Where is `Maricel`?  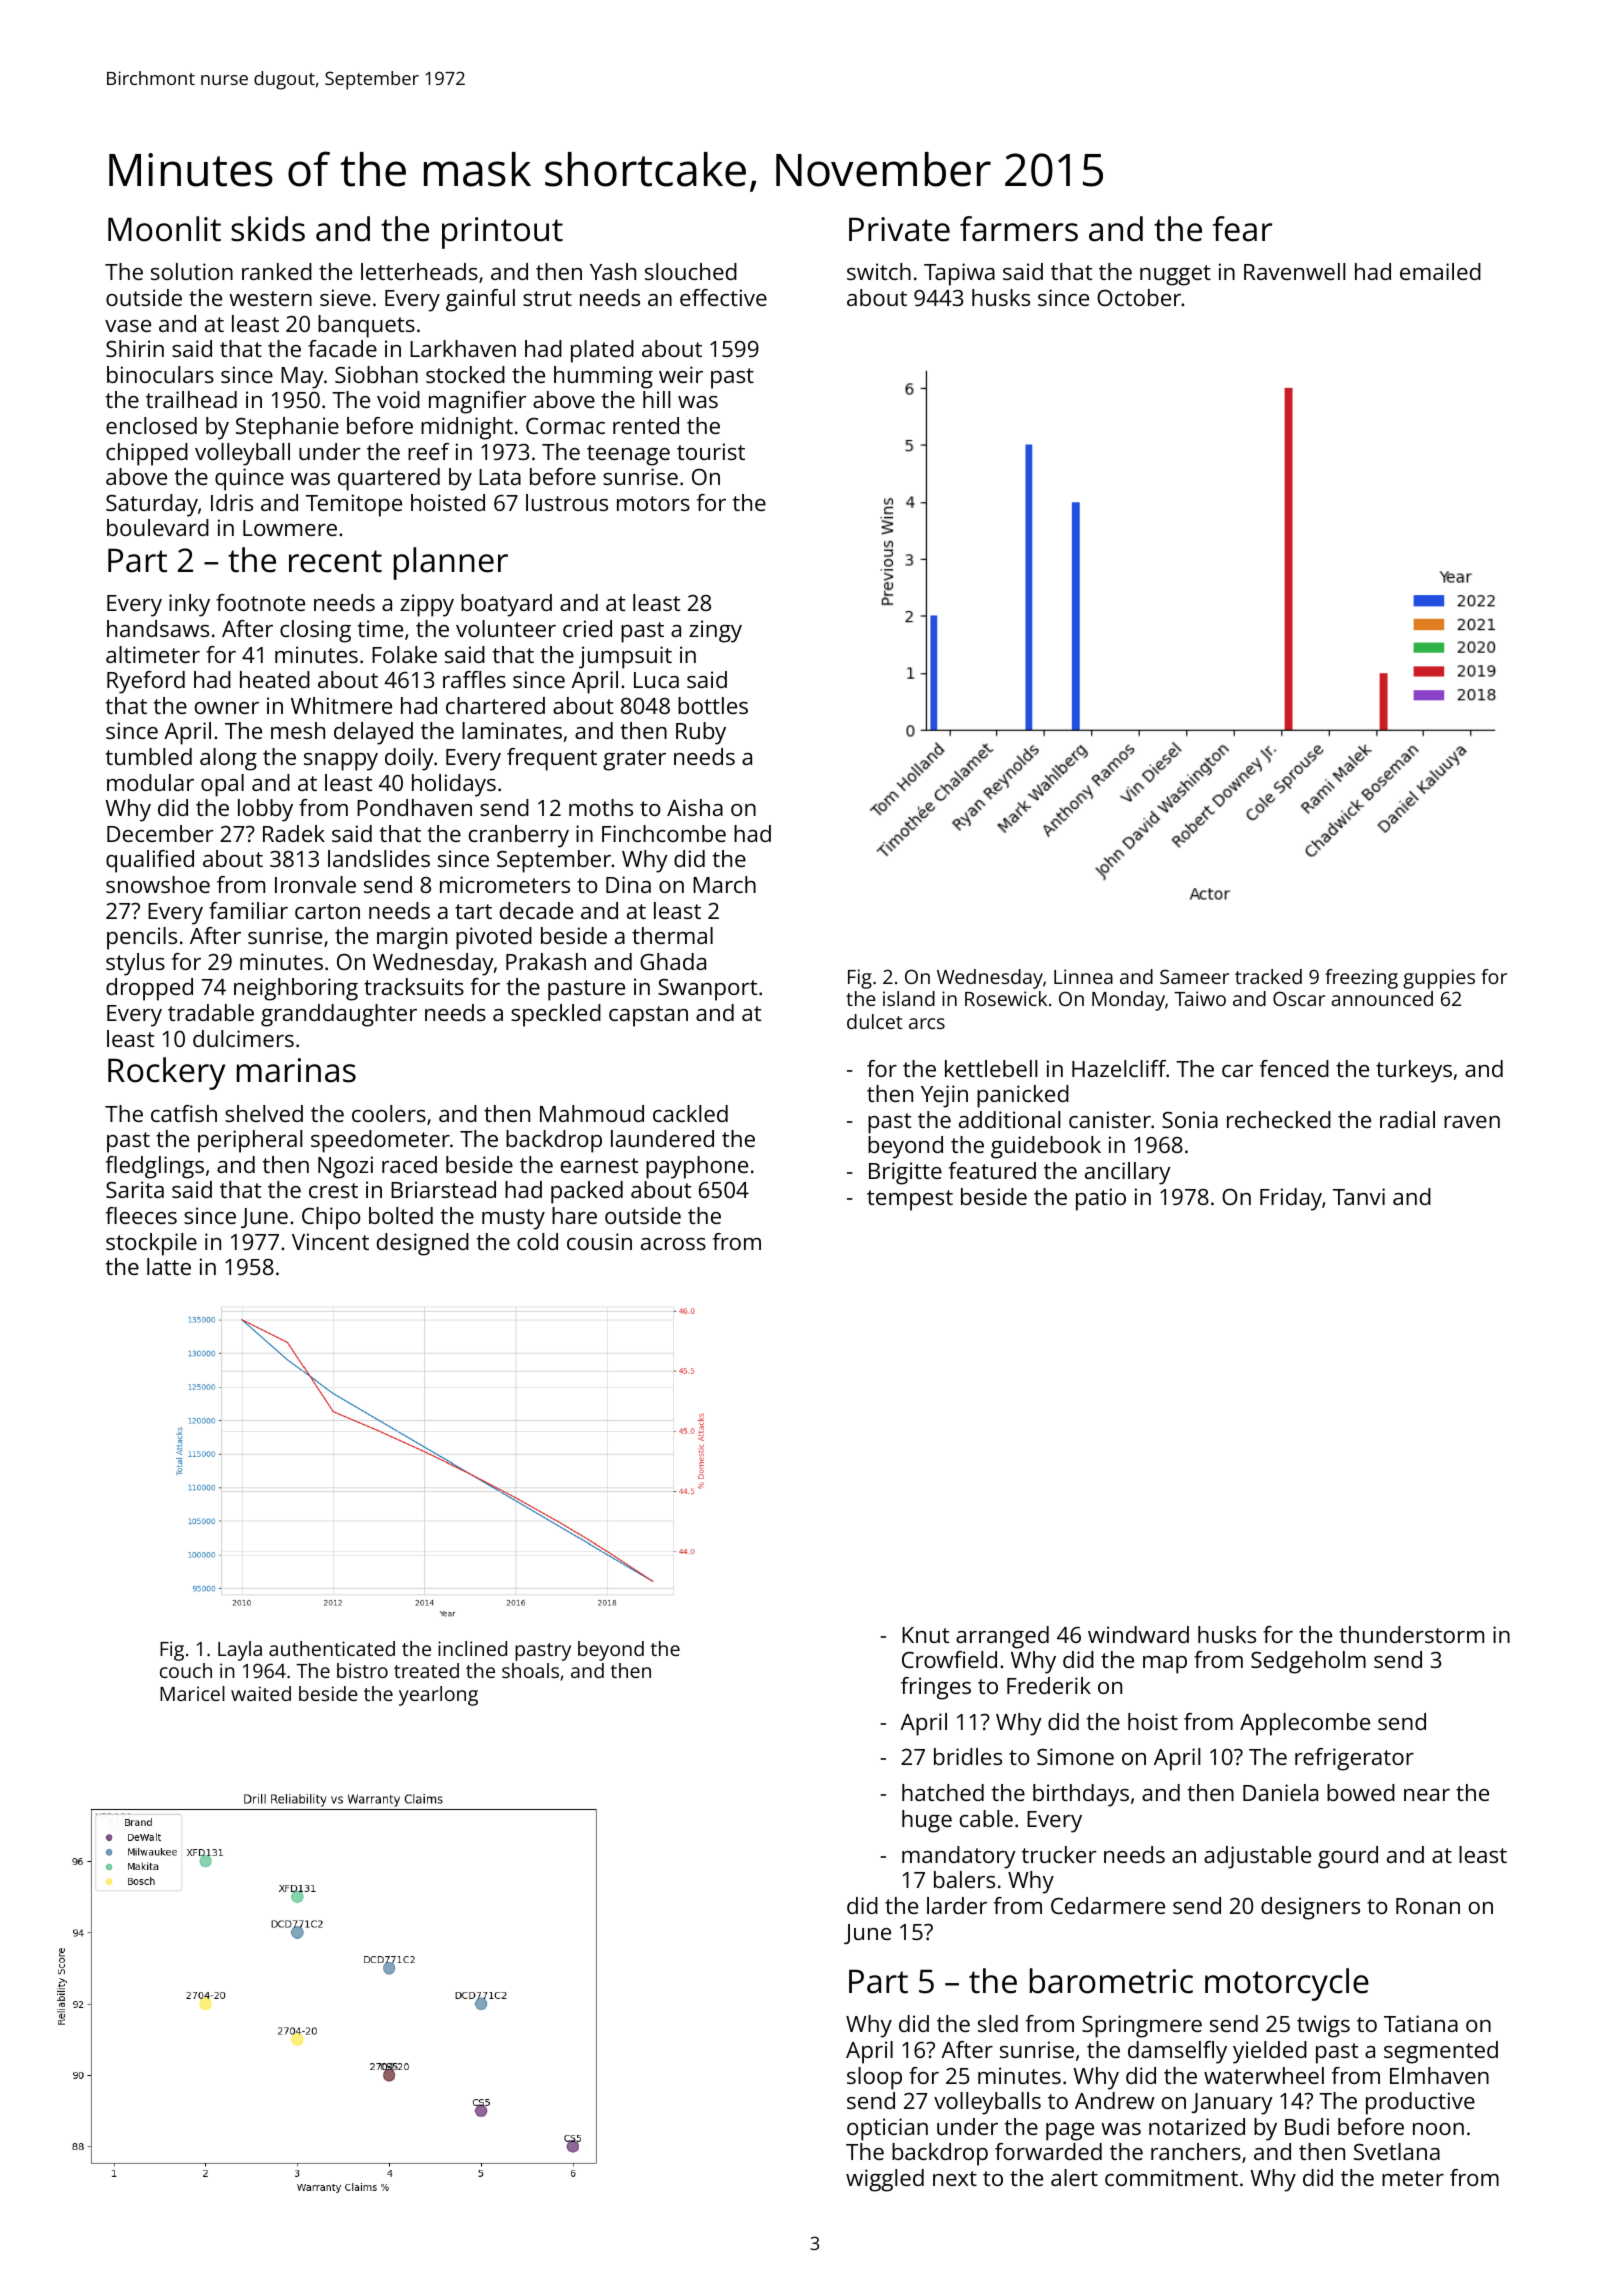 Maricel is located at coordinates (192, 1693).
